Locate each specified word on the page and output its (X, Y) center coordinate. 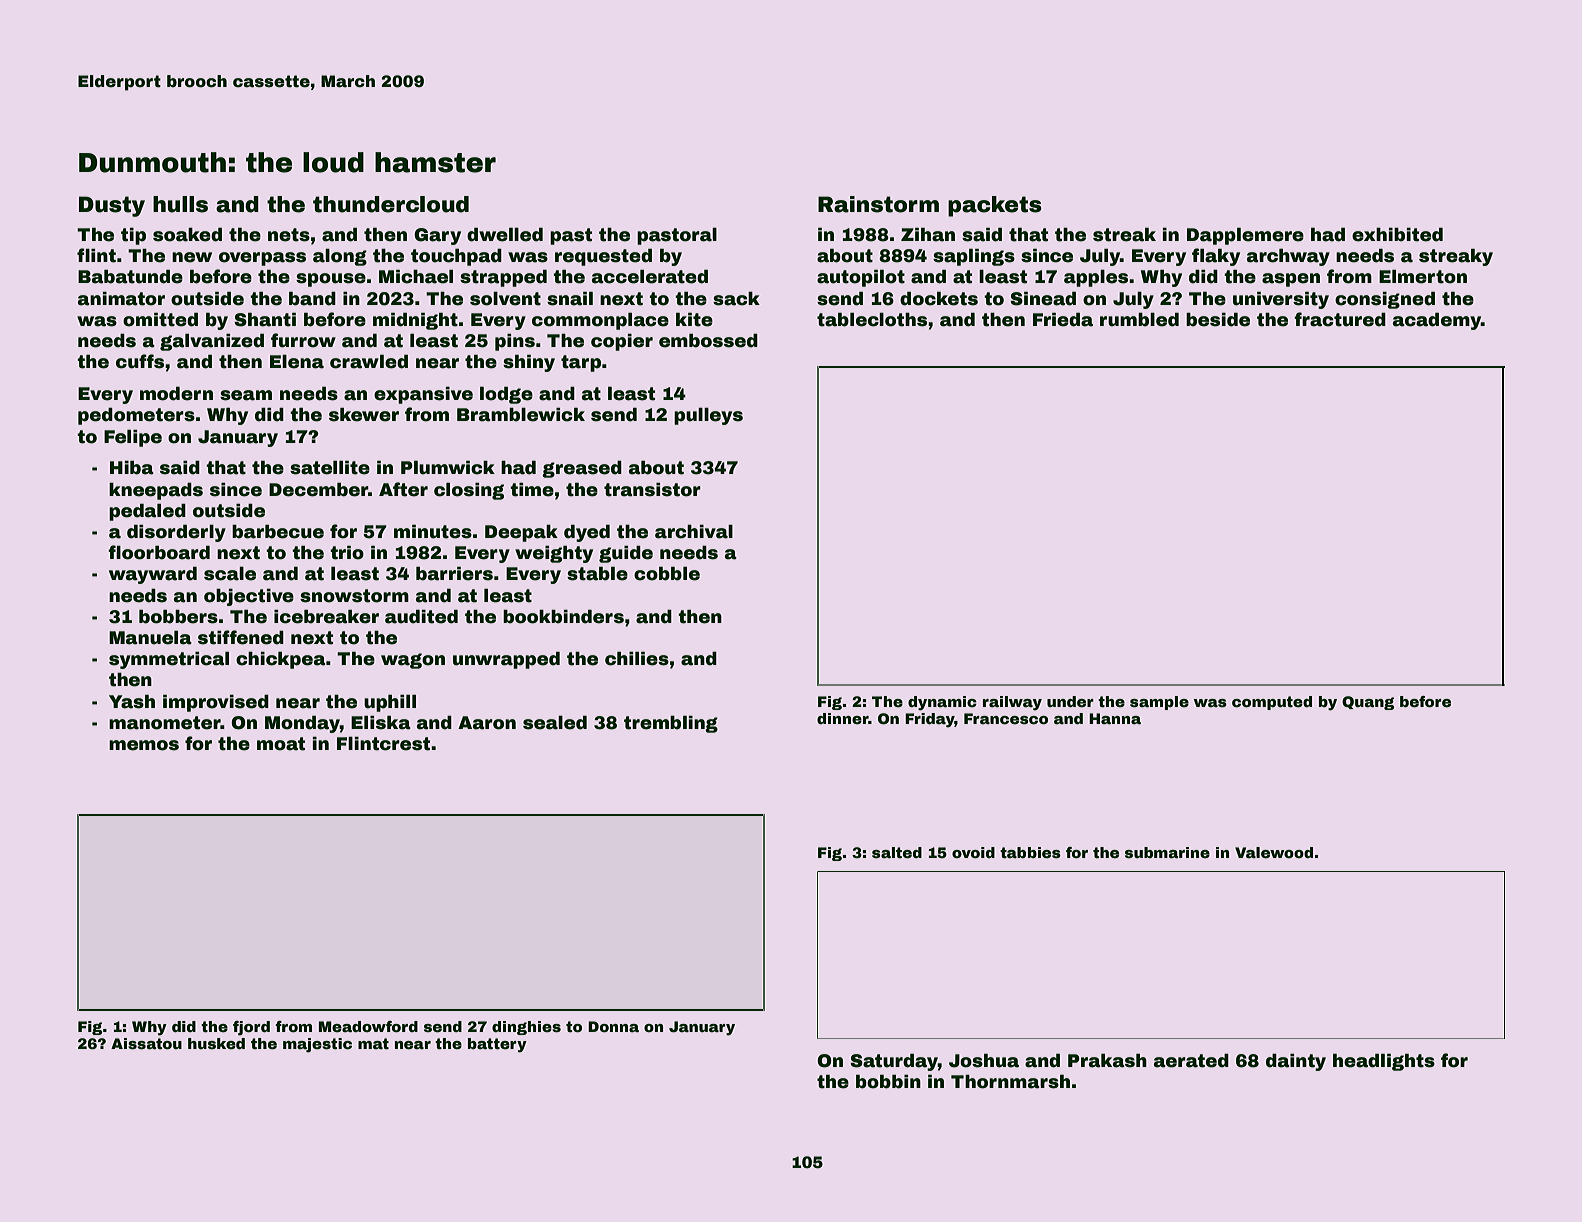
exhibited (1397, 235)
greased (582, 469)
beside (1218, 320)
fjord (251, 1028)
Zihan (928, 235)
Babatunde (130, 277)
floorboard (159, 552)
